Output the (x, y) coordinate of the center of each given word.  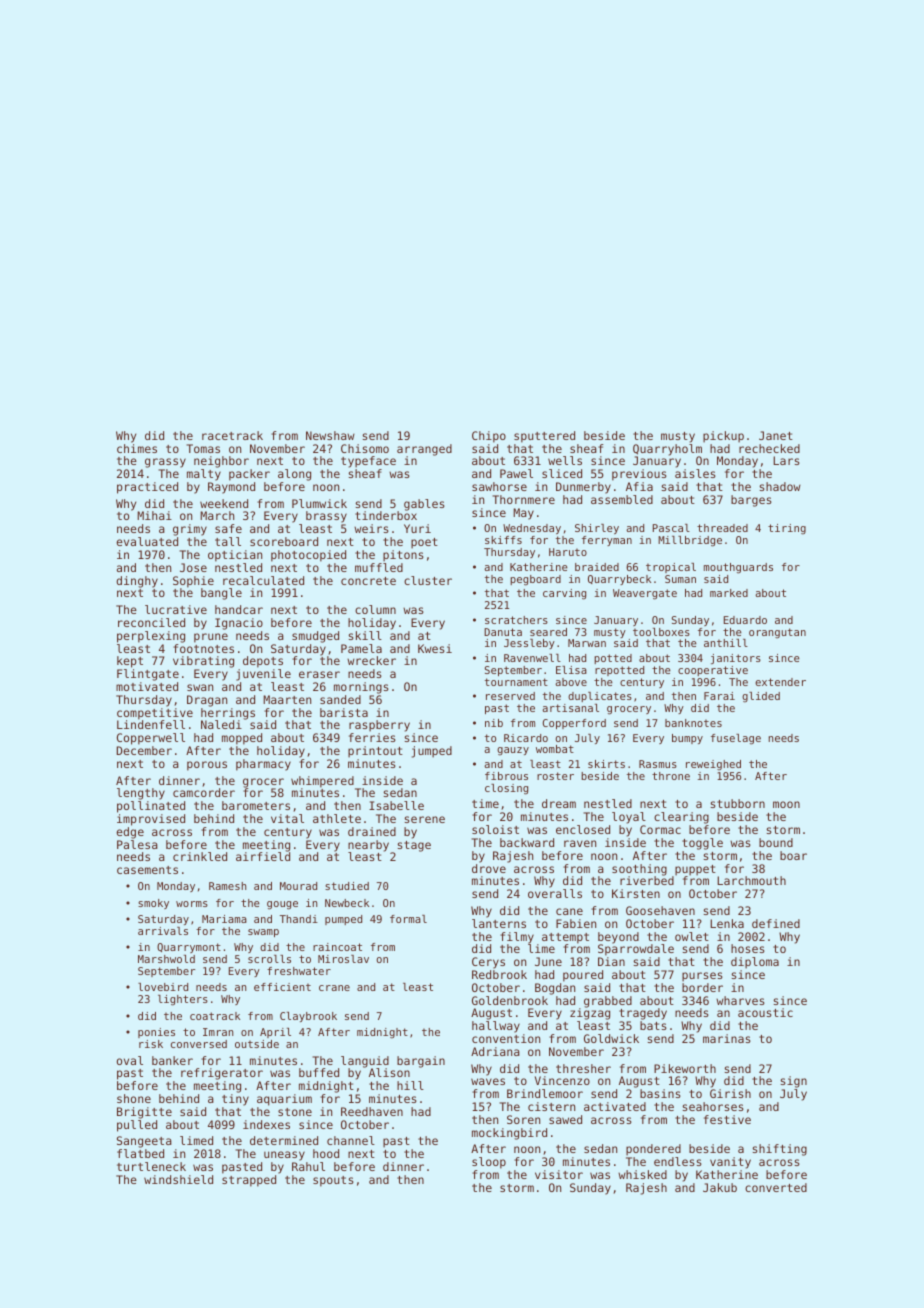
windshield (178, 1179)
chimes (137, 448)
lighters (183, 1000)
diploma (755, 963)
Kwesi (435, 648)
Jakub (720, 1187)
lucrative (176, 609)
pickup (723, 437)
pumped (343, 920)
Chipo (489, 437)
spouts (333, 1181)
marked (729, 593)
